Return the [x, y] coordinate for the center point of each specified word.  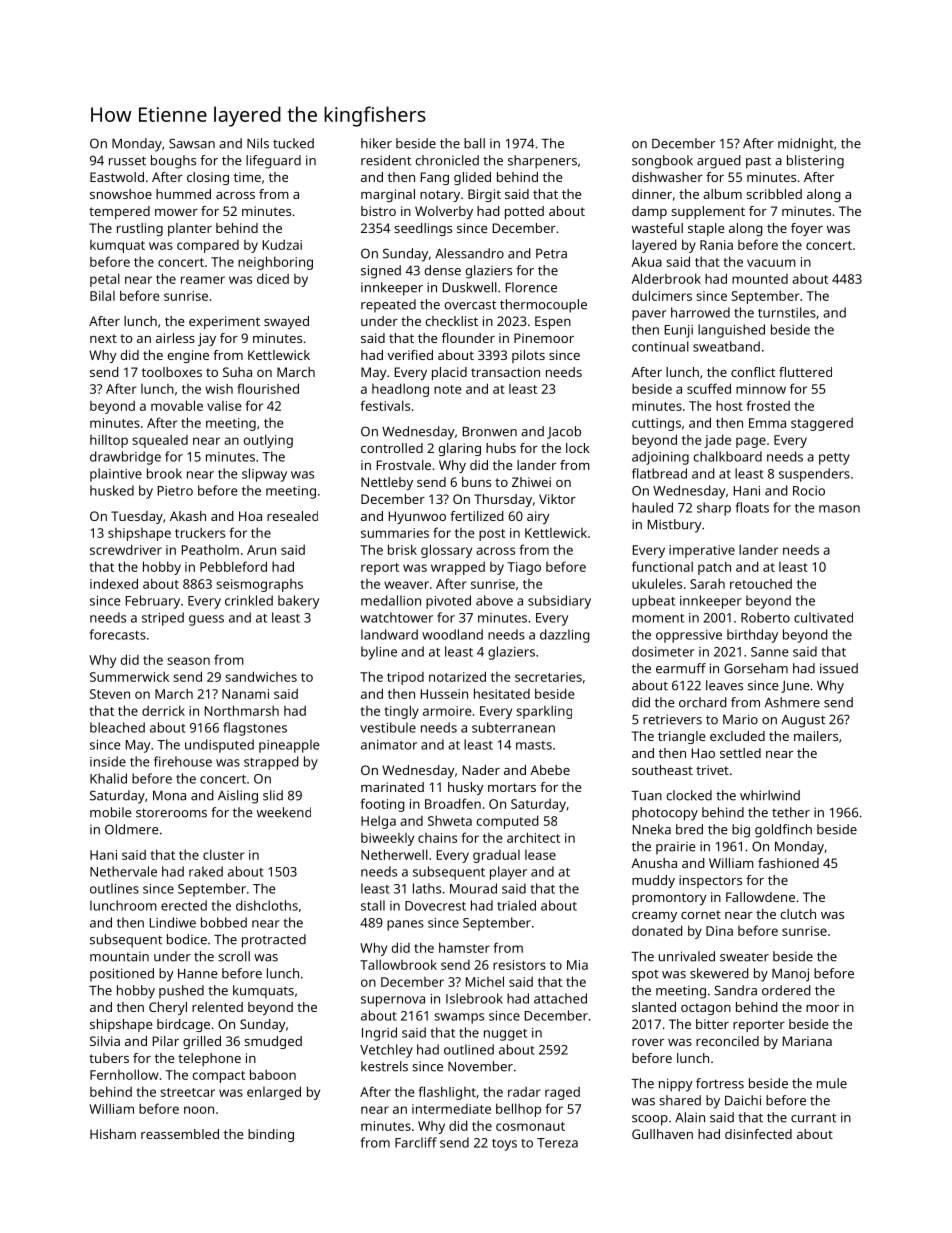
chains [437, 838]
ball [474, 143]
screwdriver [126, 549]
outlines [114, 888]
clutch [798, 914]
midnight [806, 145]
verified [410, 355]
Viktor [557, 499]
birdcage [183, 1025]
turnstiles [787, 312]
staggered [822, 424]
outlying [268, 441]
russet [127, 161]
